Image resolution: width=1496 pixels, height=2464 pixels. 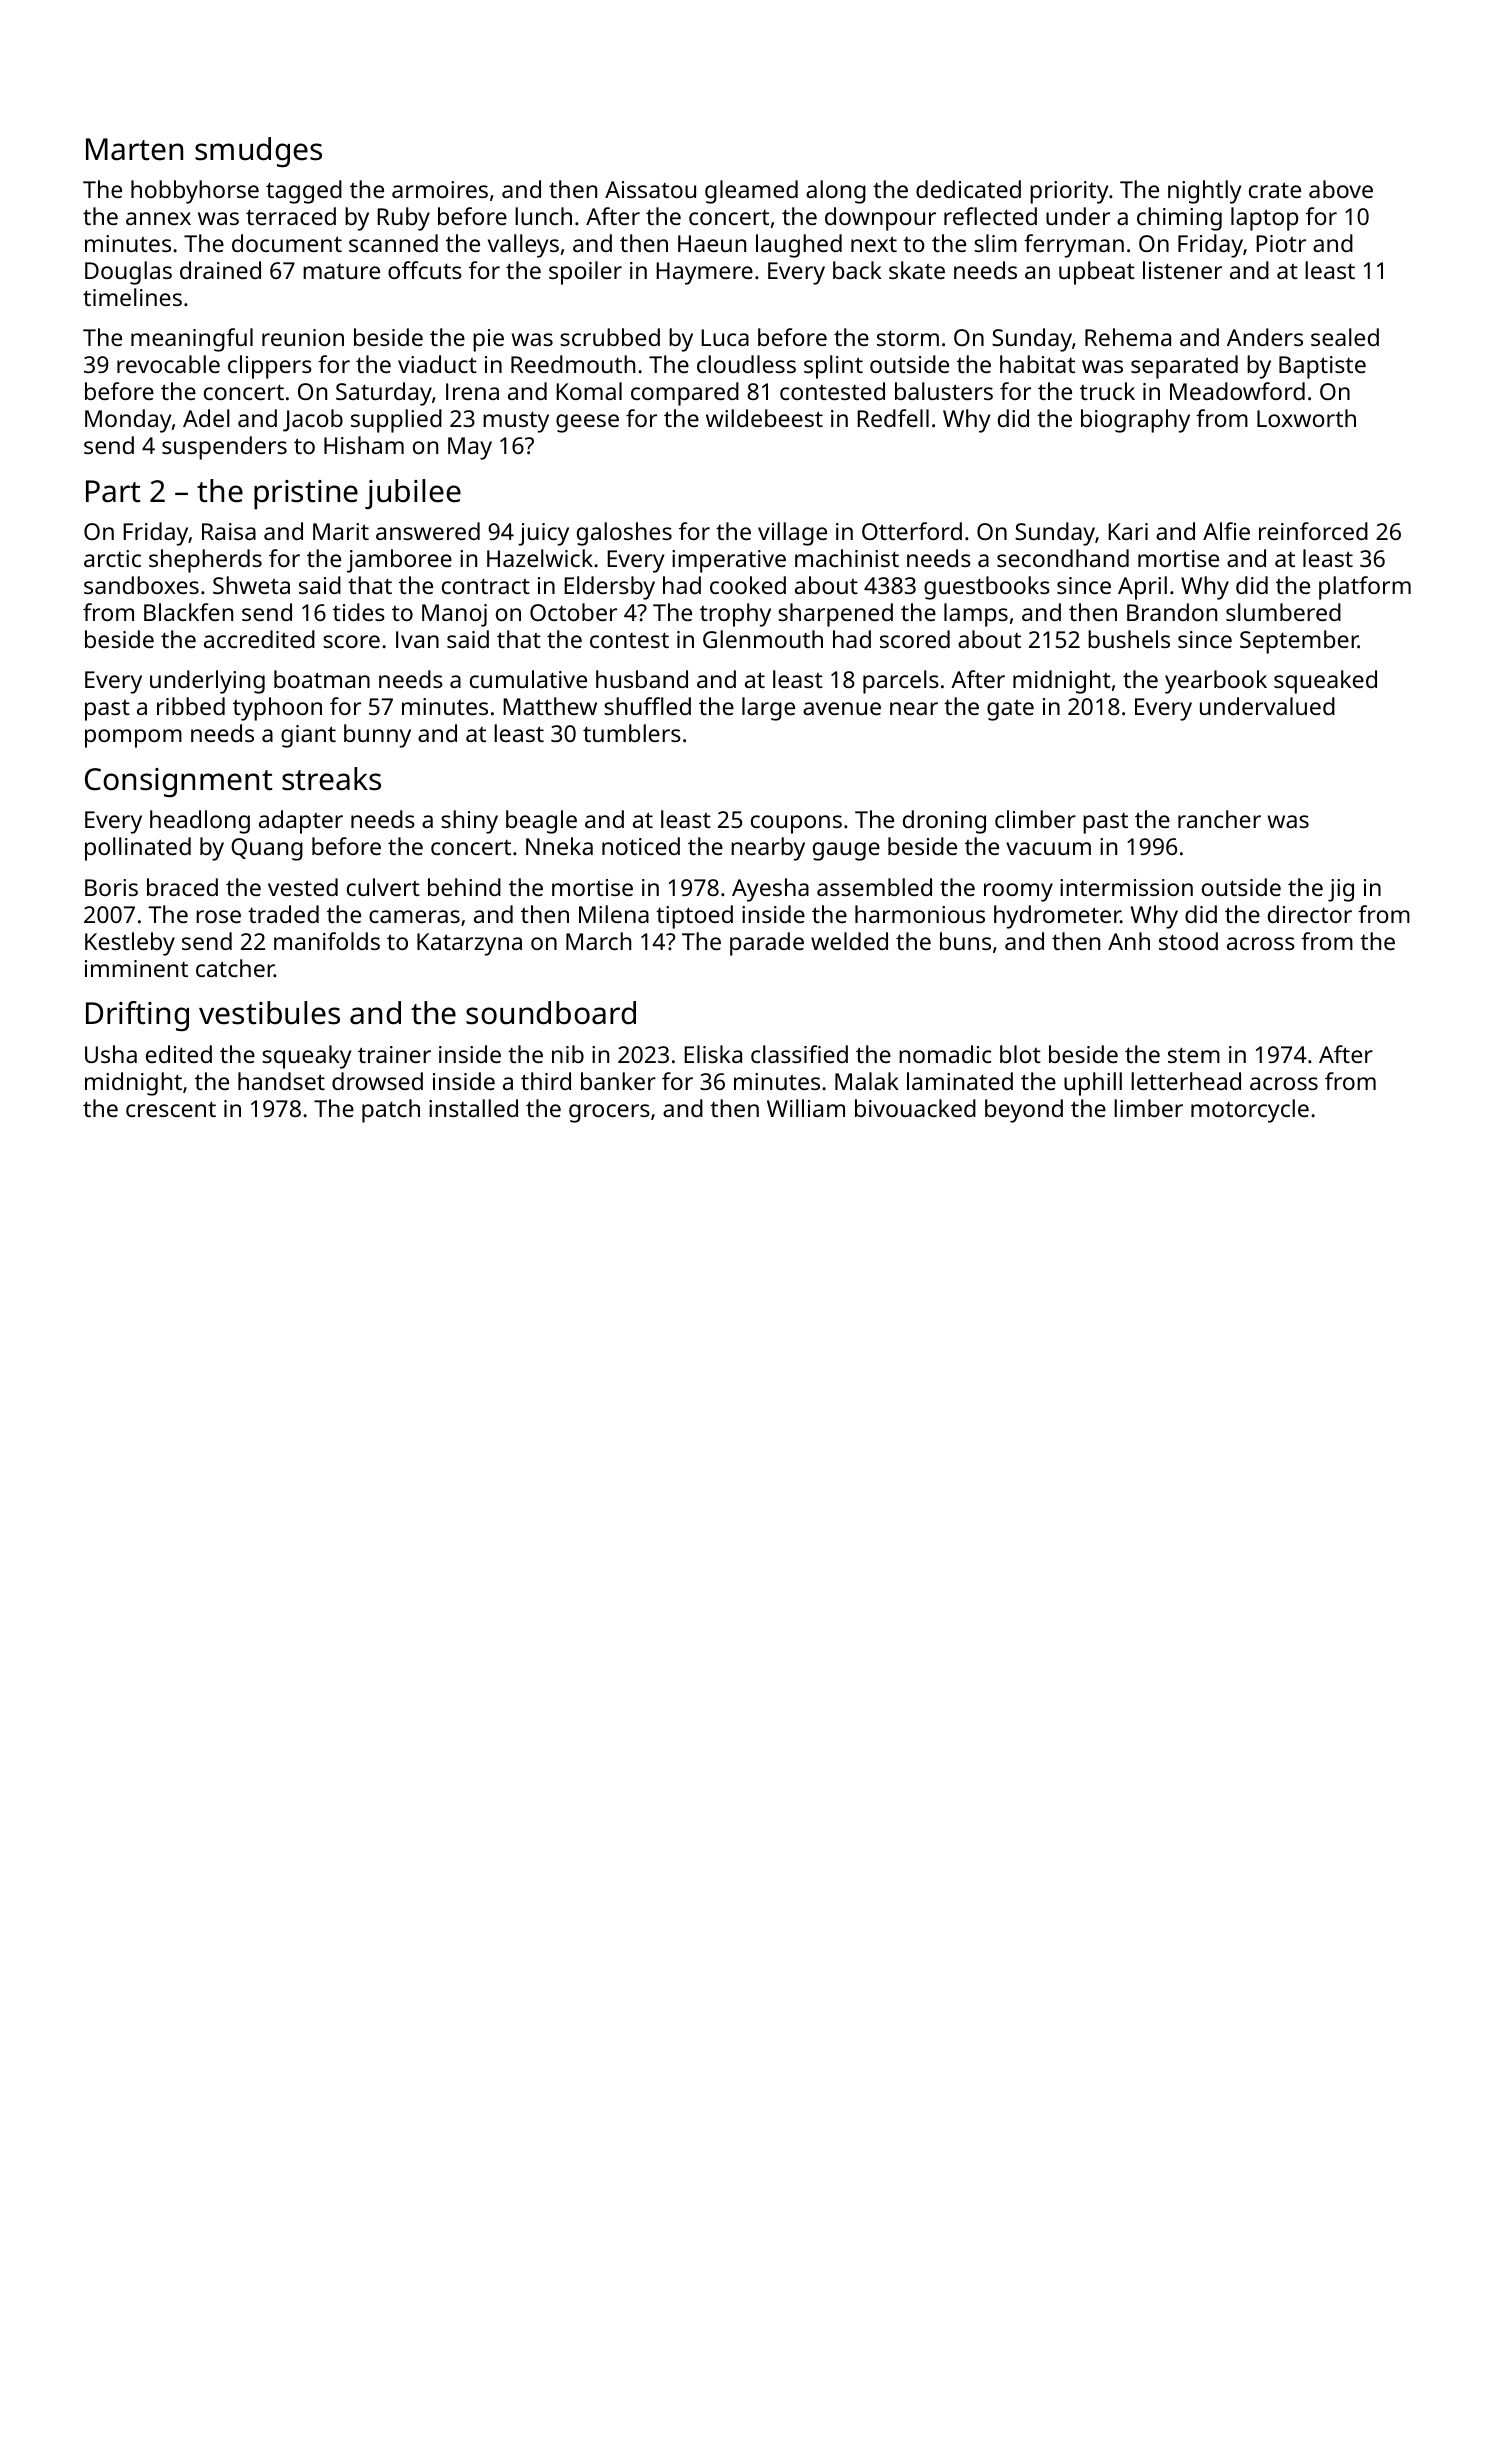 What do you see at coordinates (132, 297) in the screenshot?
I see `timelines` at bounding box center [132, 297].
